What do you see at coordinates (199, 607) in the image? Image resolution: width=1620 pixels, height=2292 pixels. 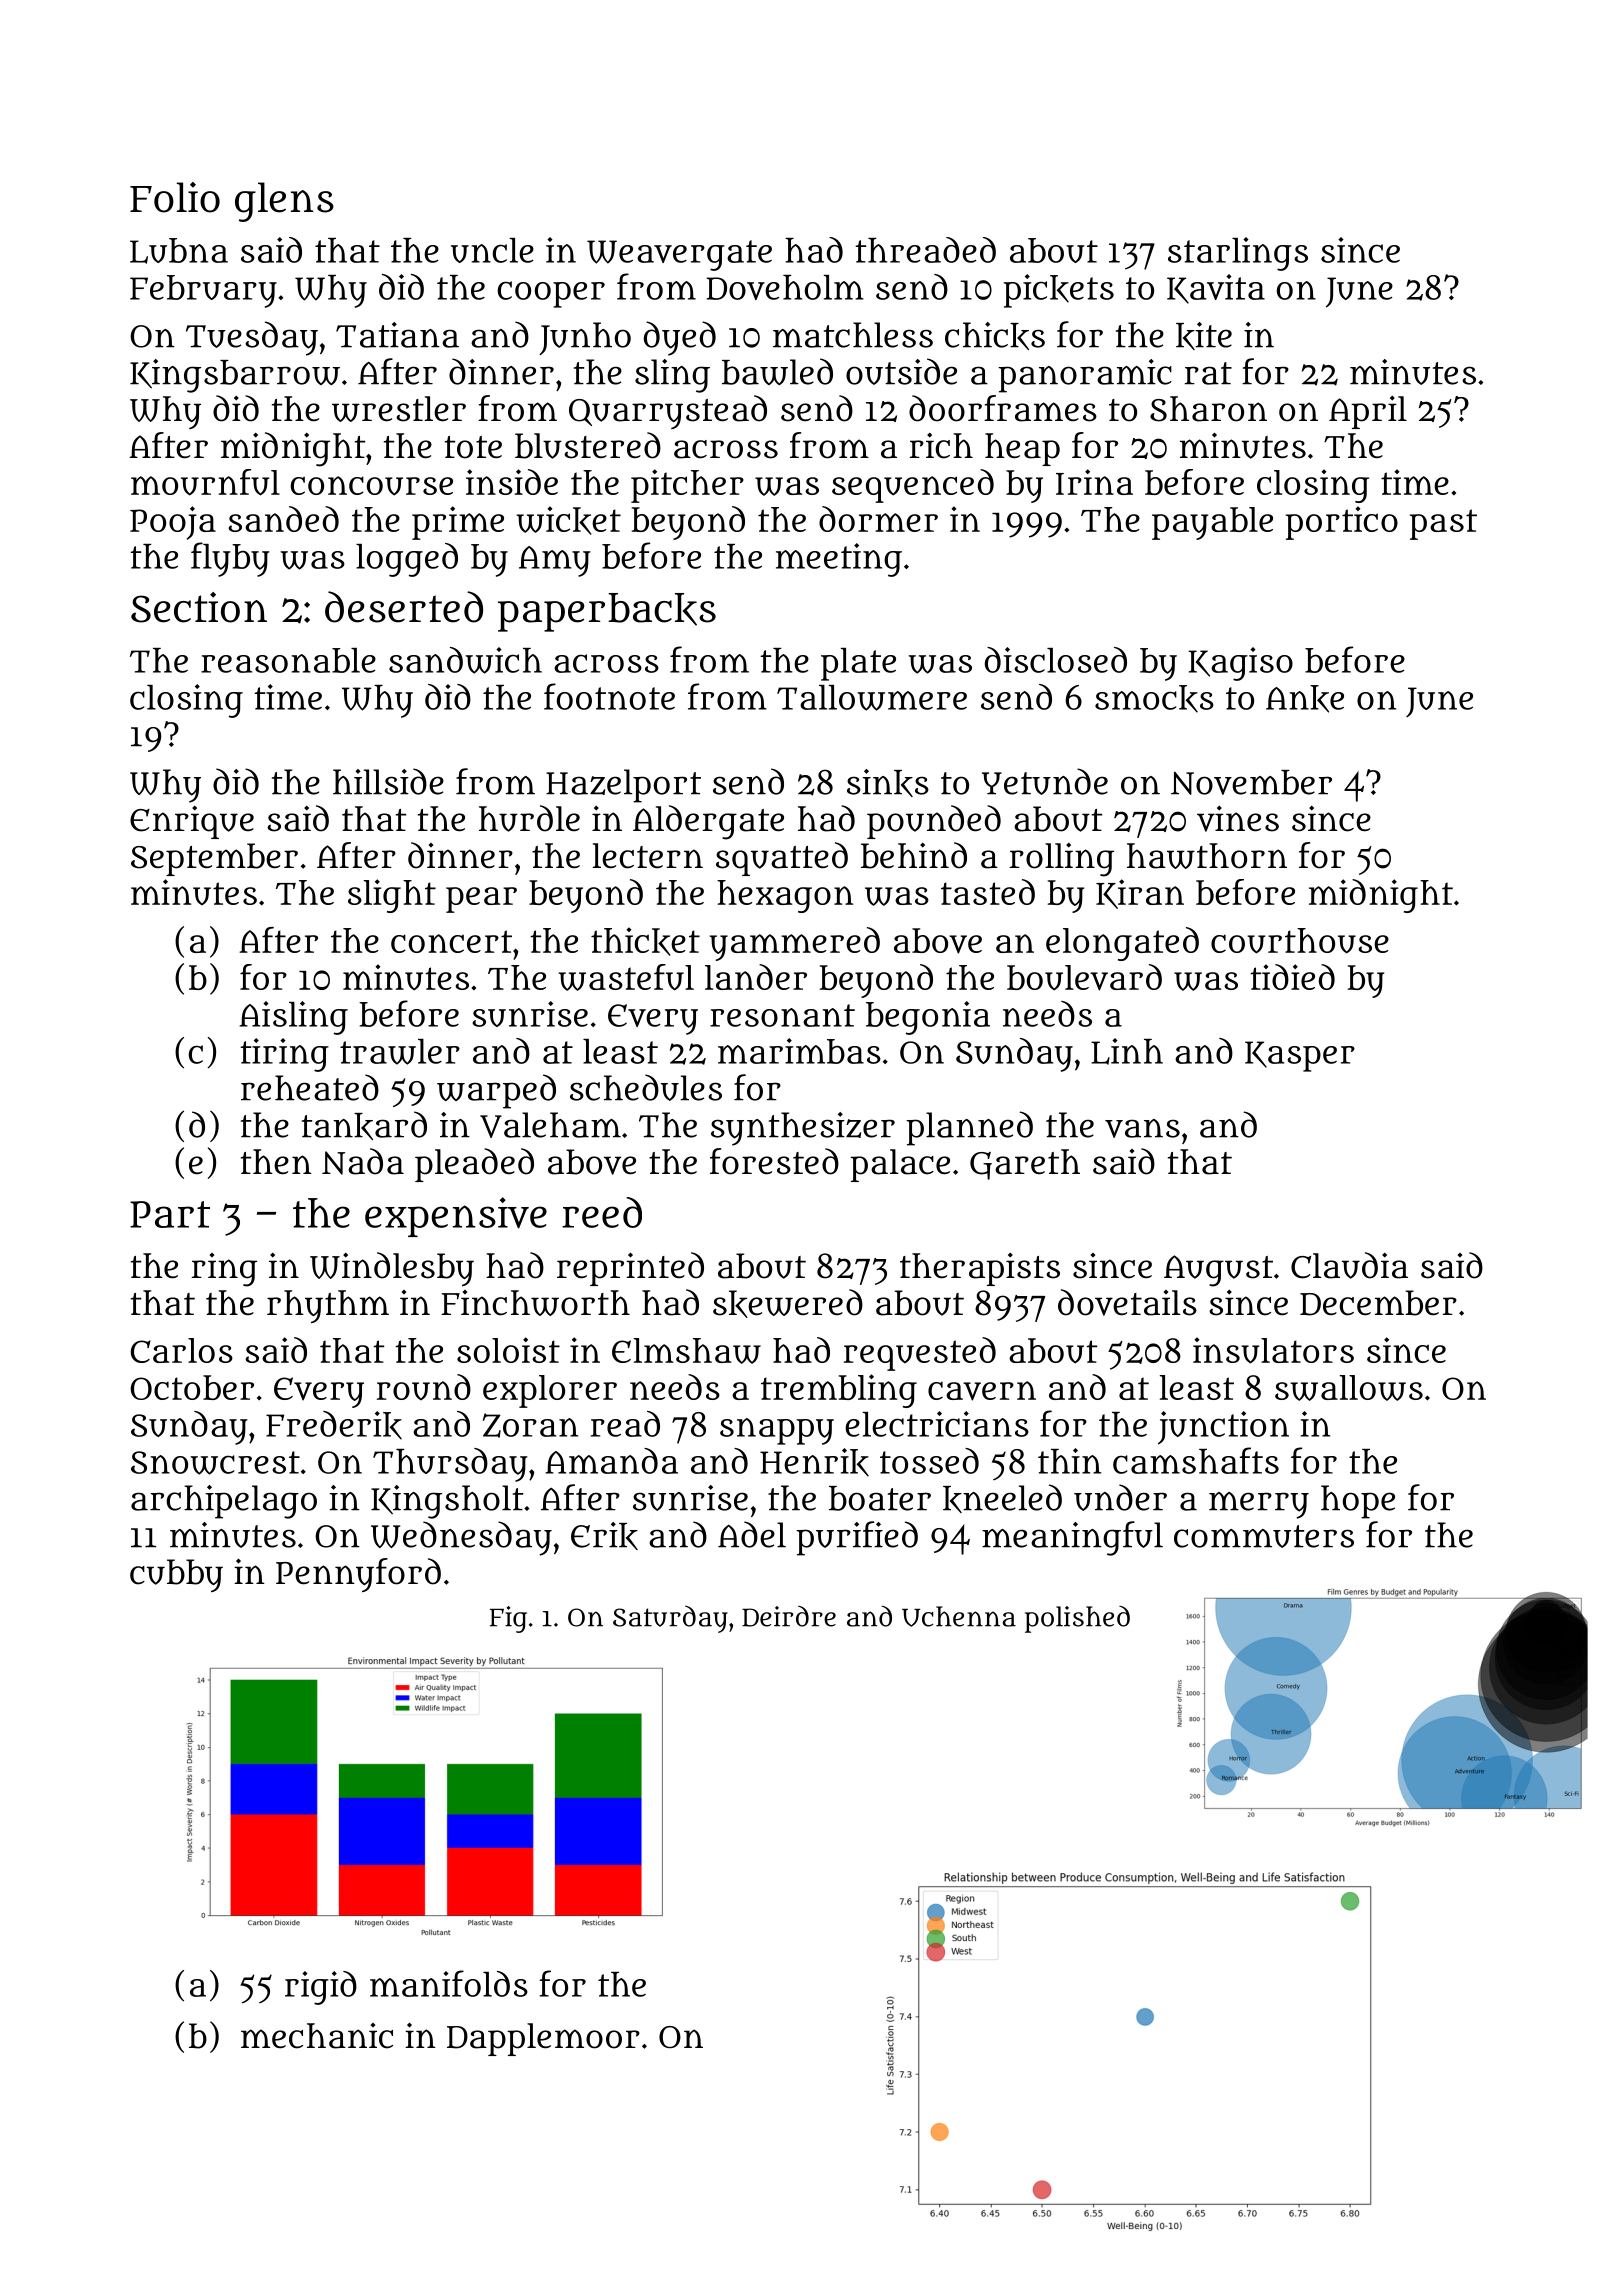 I see `Section` at bounding box center [199, 607].
